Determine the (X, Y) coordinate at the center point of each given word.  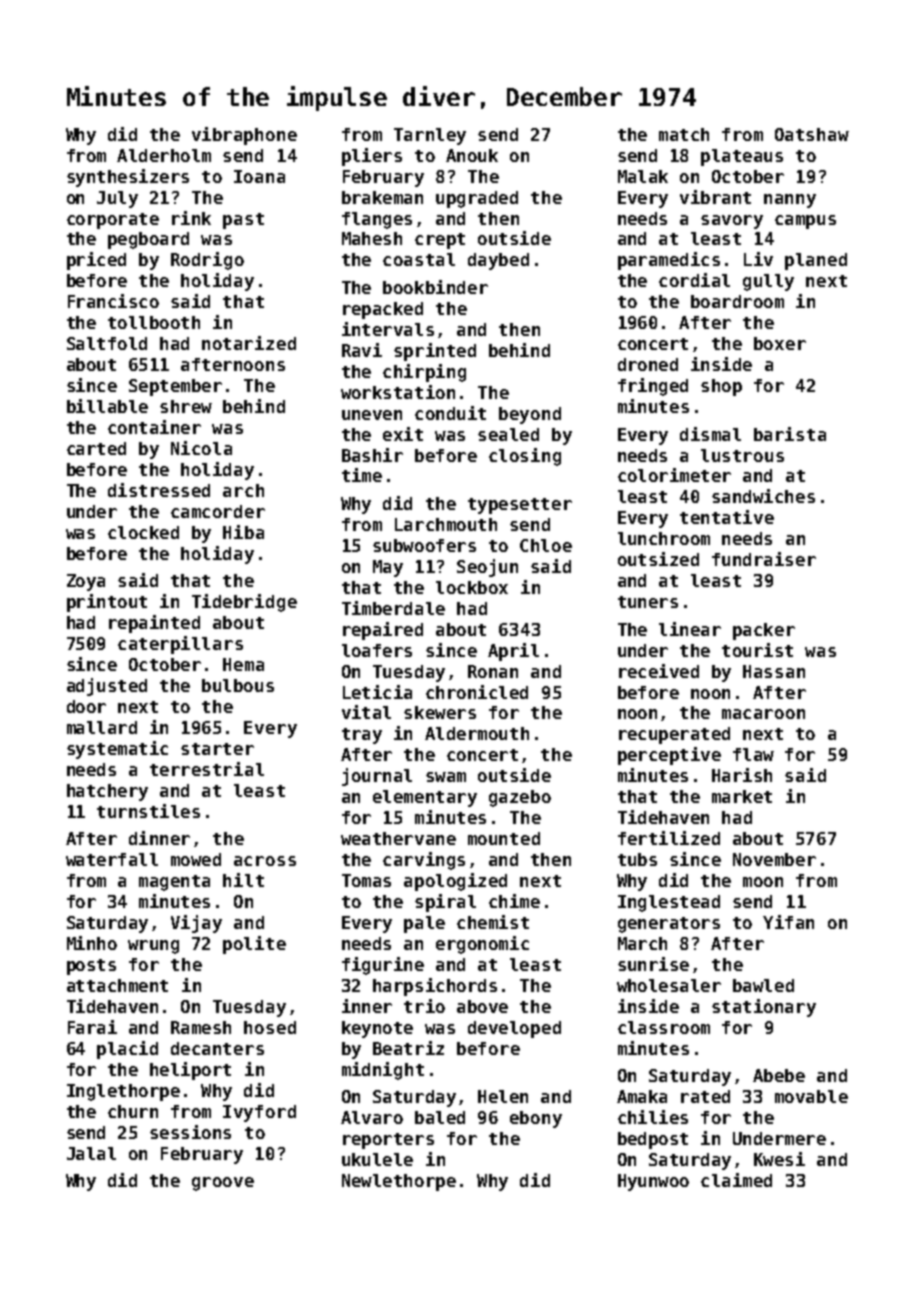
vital (366, 712)
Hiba (243, 532)
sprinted (435, 352)
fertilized (669, 838)
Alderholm (164, 155)
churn (133, 1111)
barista (790, 434)
